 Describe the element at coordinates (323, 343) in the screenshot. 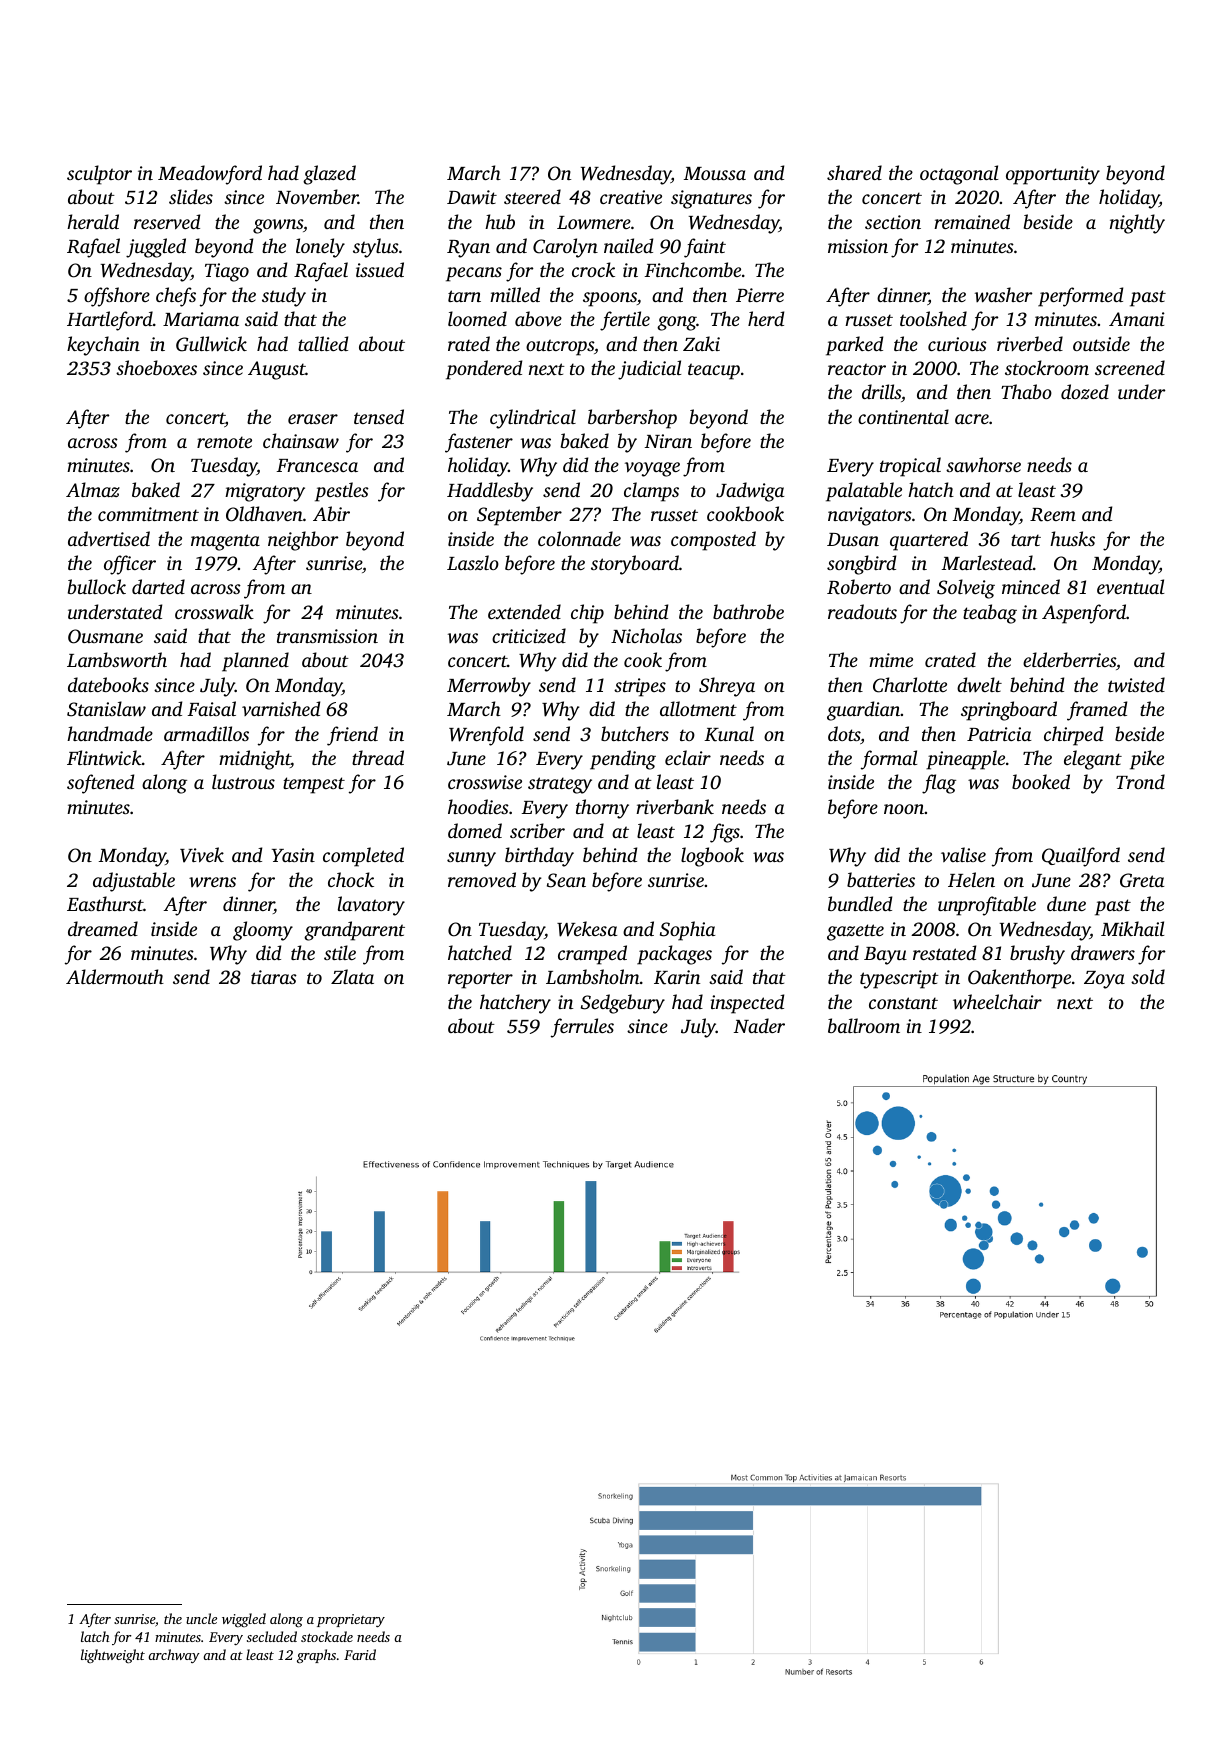

I see `tallied` at that location.
